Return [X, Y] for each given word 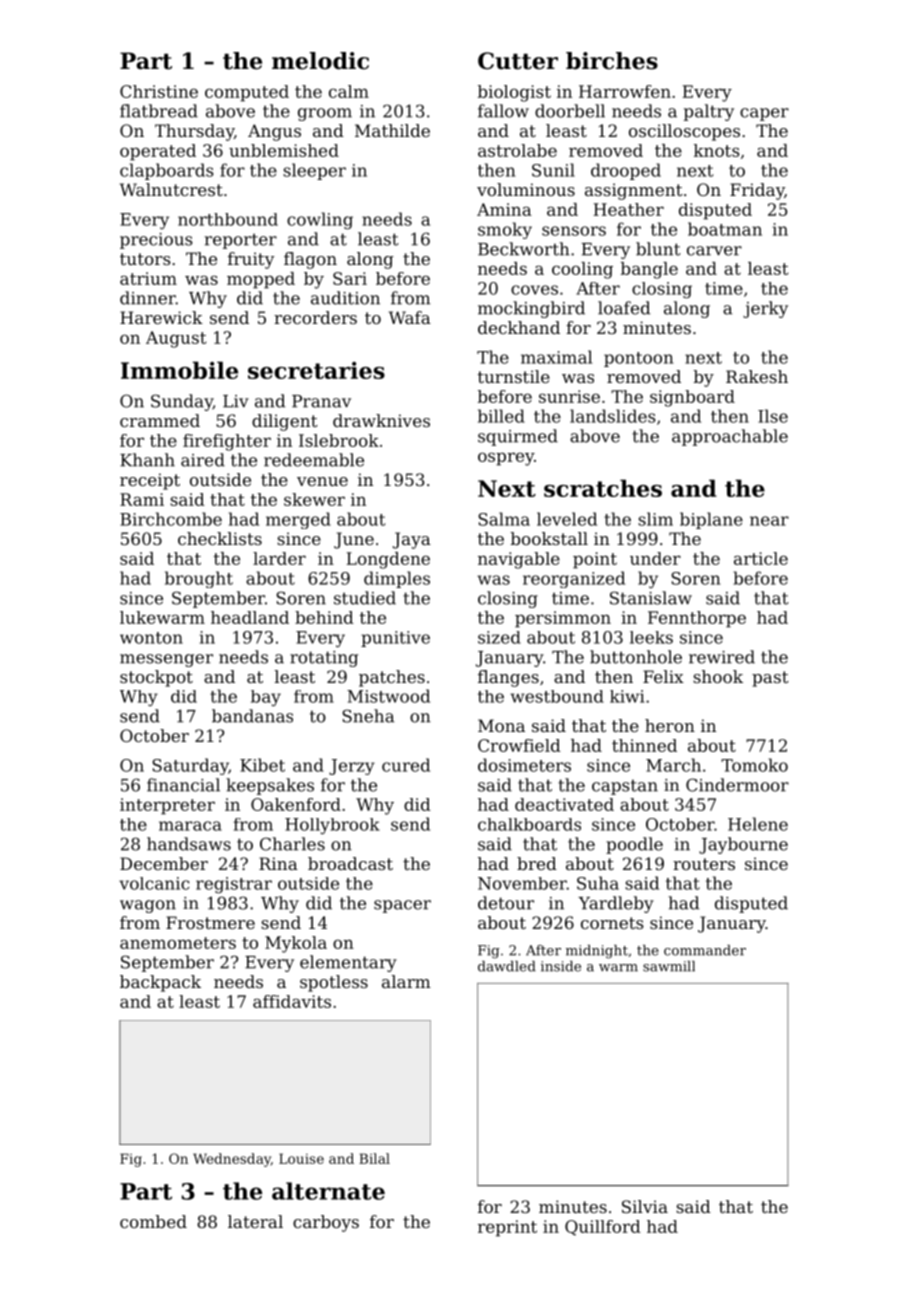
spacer [402, 906]
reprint [507, 1228]
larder [279, 558]
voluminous [526, 189]
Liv [236, 401]
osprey [506, 459]
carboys [326, 1223]
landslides [612, 416]
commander [705, 950]
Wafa [410, 317]
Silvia [645, 1206]
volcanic [154, 883]
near [769, 521]
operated [158, 152]
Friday [757, 191]
